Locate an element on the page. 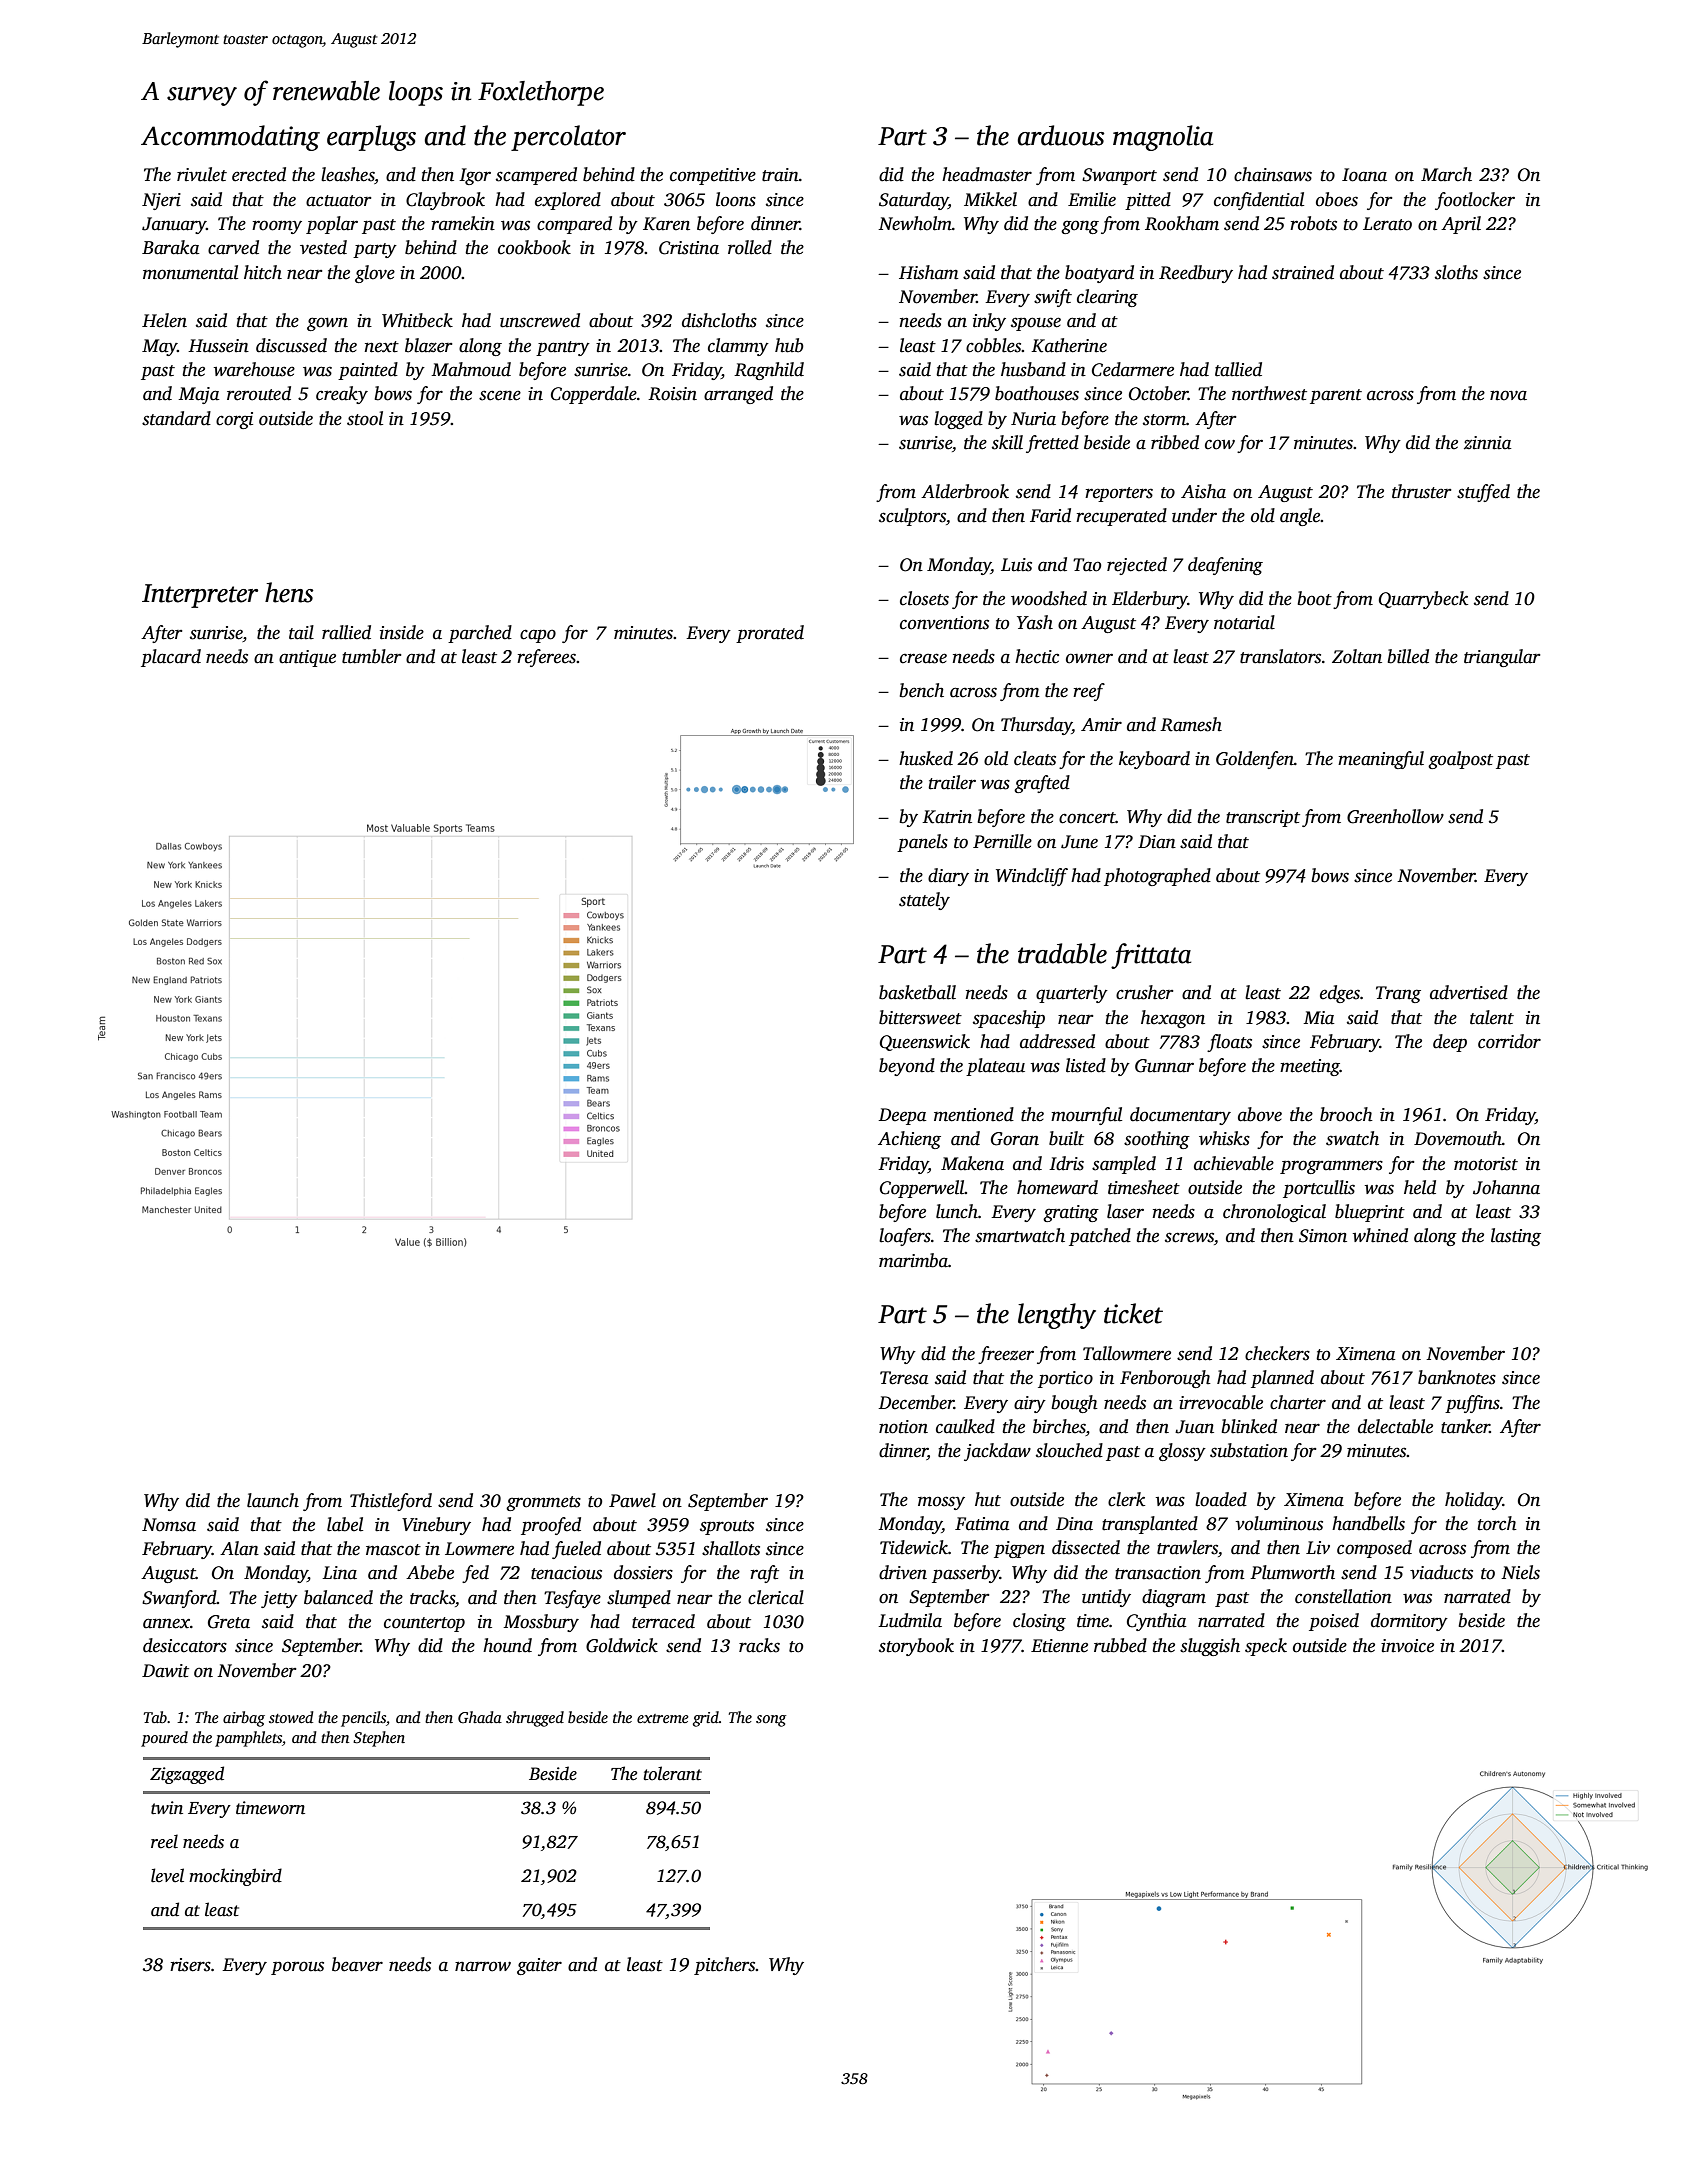 This document has height=2178, width=1683. risers is located at coordinates (190, 1965).
